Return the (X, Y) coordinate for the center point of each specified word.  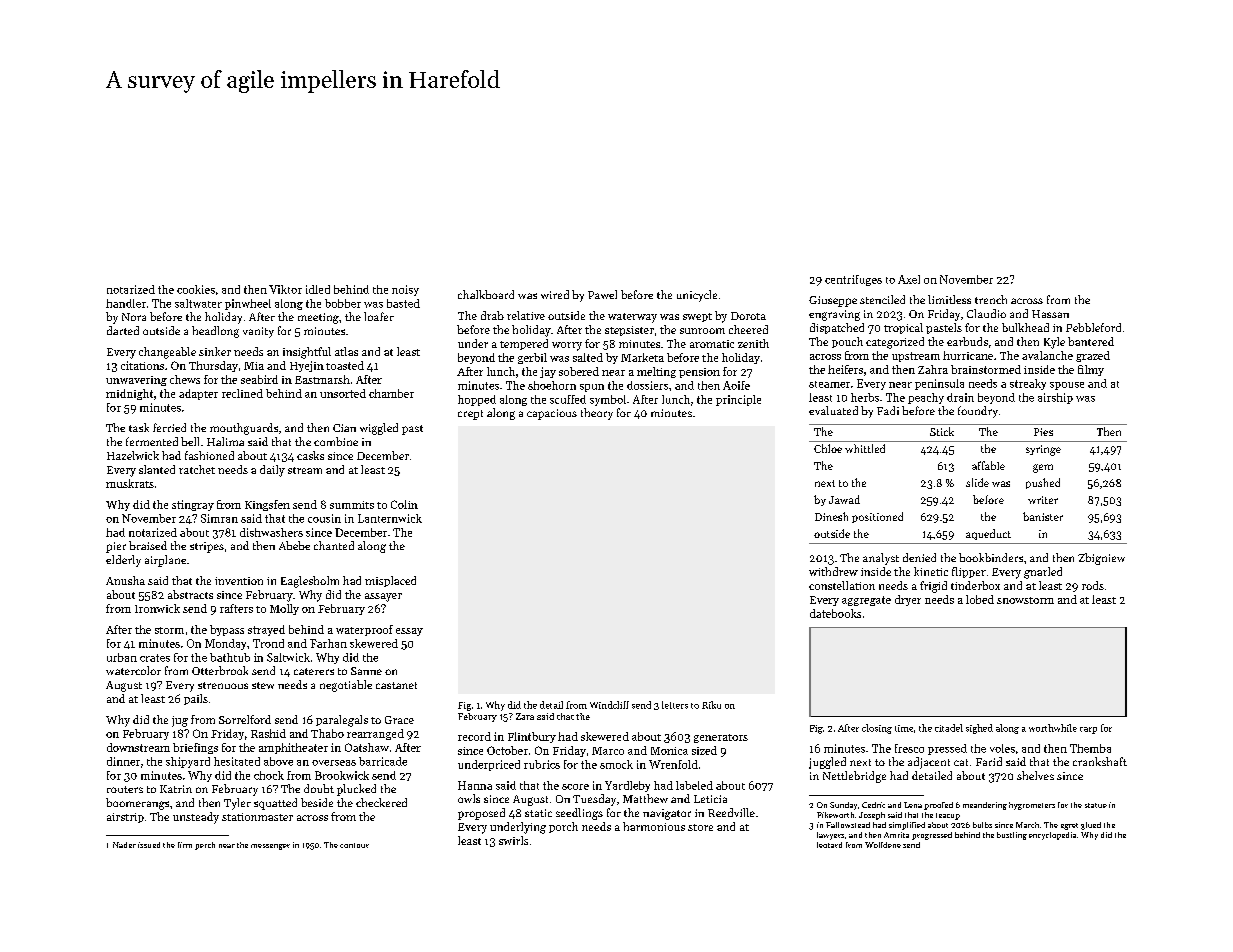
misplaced (390, 581)
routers (125, 789)
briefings (195, 748)
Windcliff (609, 705)
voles (1002, 748)
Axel (909, 279)
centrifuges (853, 280)
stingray (193, 505)
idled (318, 289)
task (139, 427)
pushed (1043, 483)
